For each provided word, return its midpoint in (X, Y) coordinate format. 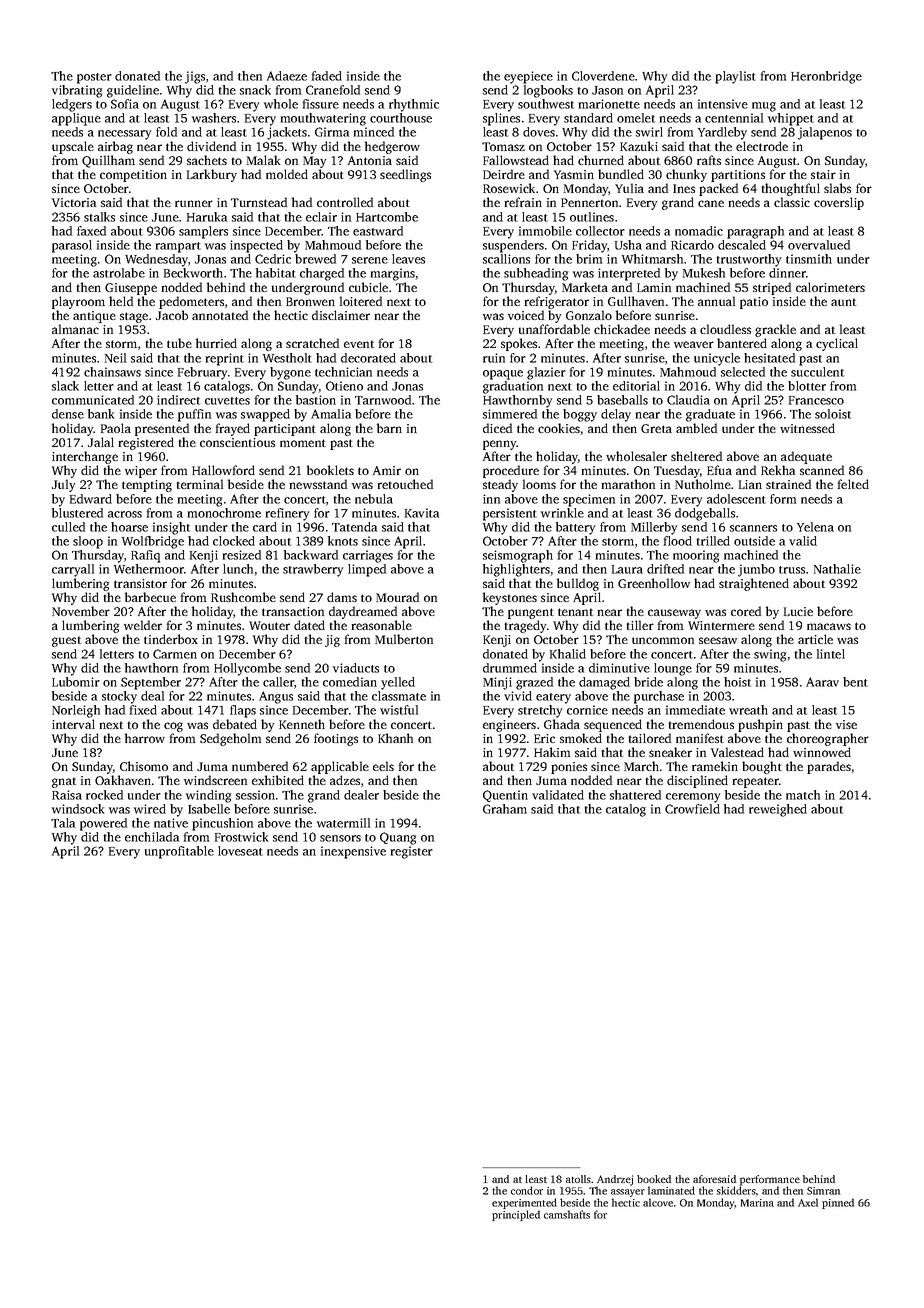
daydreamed (363, 612)
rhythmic (414, 105)
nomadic (699, 231)
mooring (696, 556)
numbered (260, 766)
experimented (524, 1203)
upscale (73, 147)
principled (516, 1215)
